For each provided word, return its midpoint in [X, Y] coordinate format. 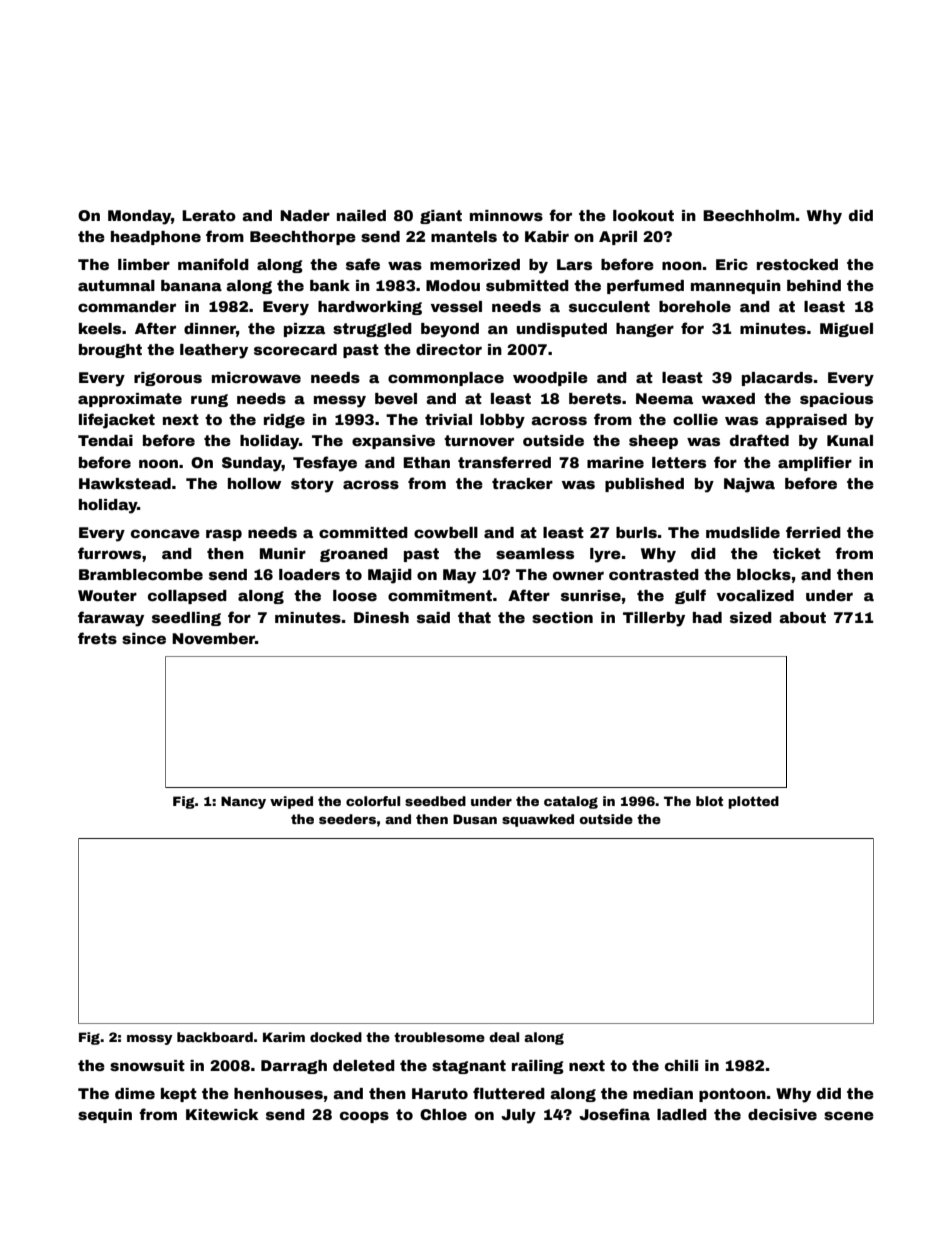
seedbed [435, 801]
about [802, 617]
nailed [361, 215]
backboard [215, 1037]
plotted [753, 802]
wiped [291, 802]
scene [849, 1115]
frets [97, 638]
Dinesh [381, 617]
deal [504, 1037]
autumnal [116, 285]
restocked [797, 264]
